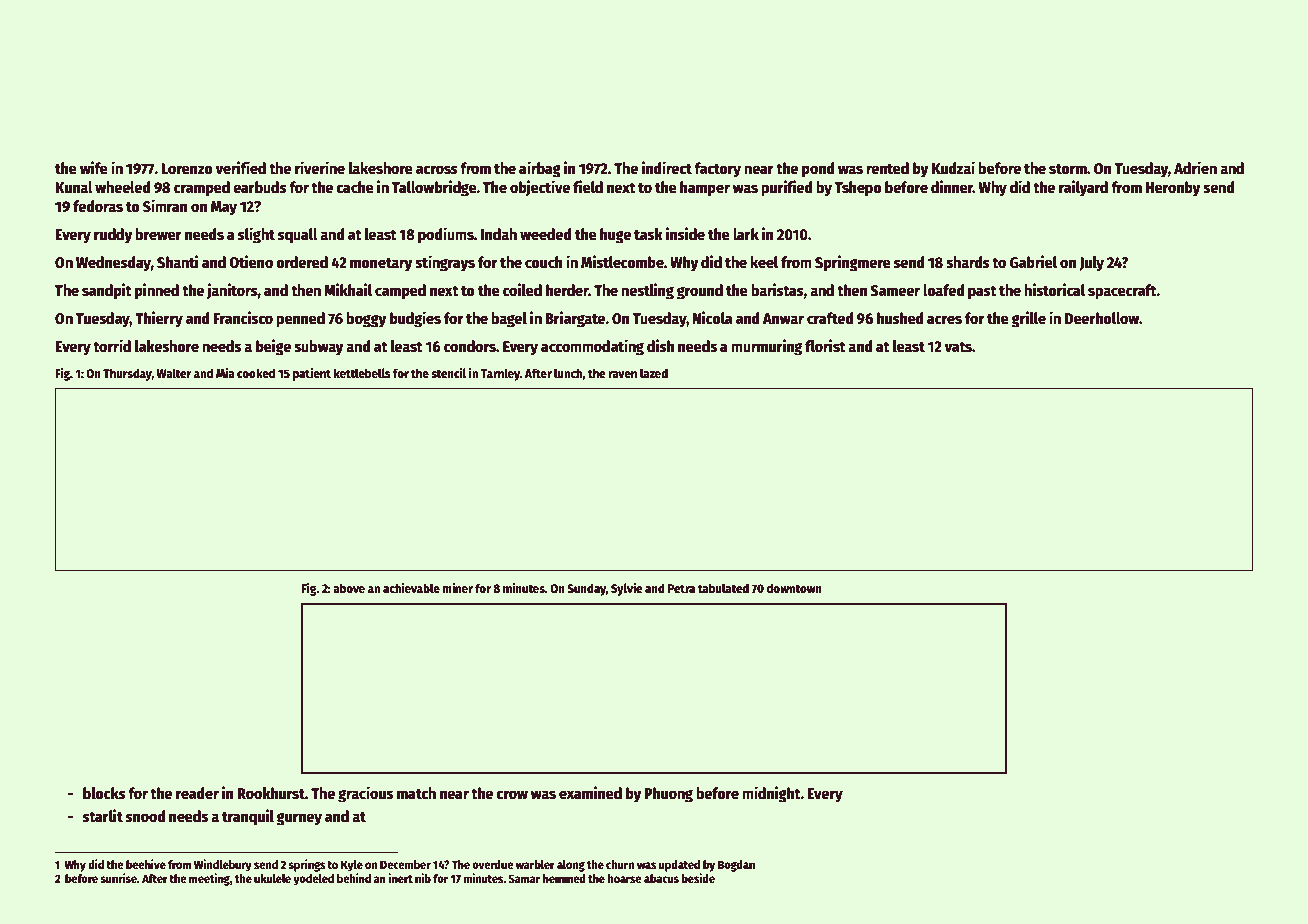 The image size is (1308, 924). What do you see at coordinates (661, 878) in the screenshot?
I see `abacus` at bounding box center [661, 878].
